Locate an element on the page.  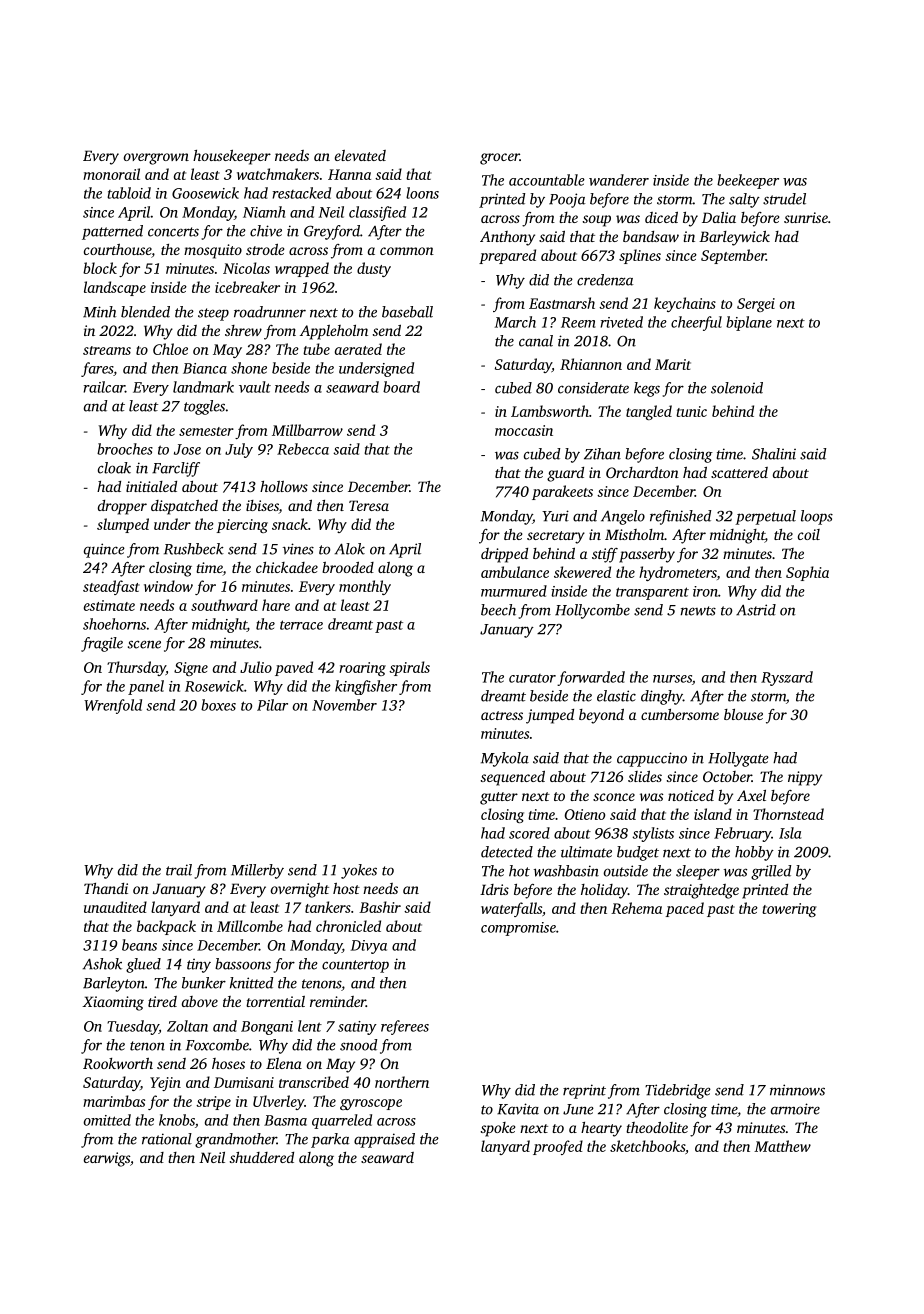
compromise is located at coordinates (518, 929).
